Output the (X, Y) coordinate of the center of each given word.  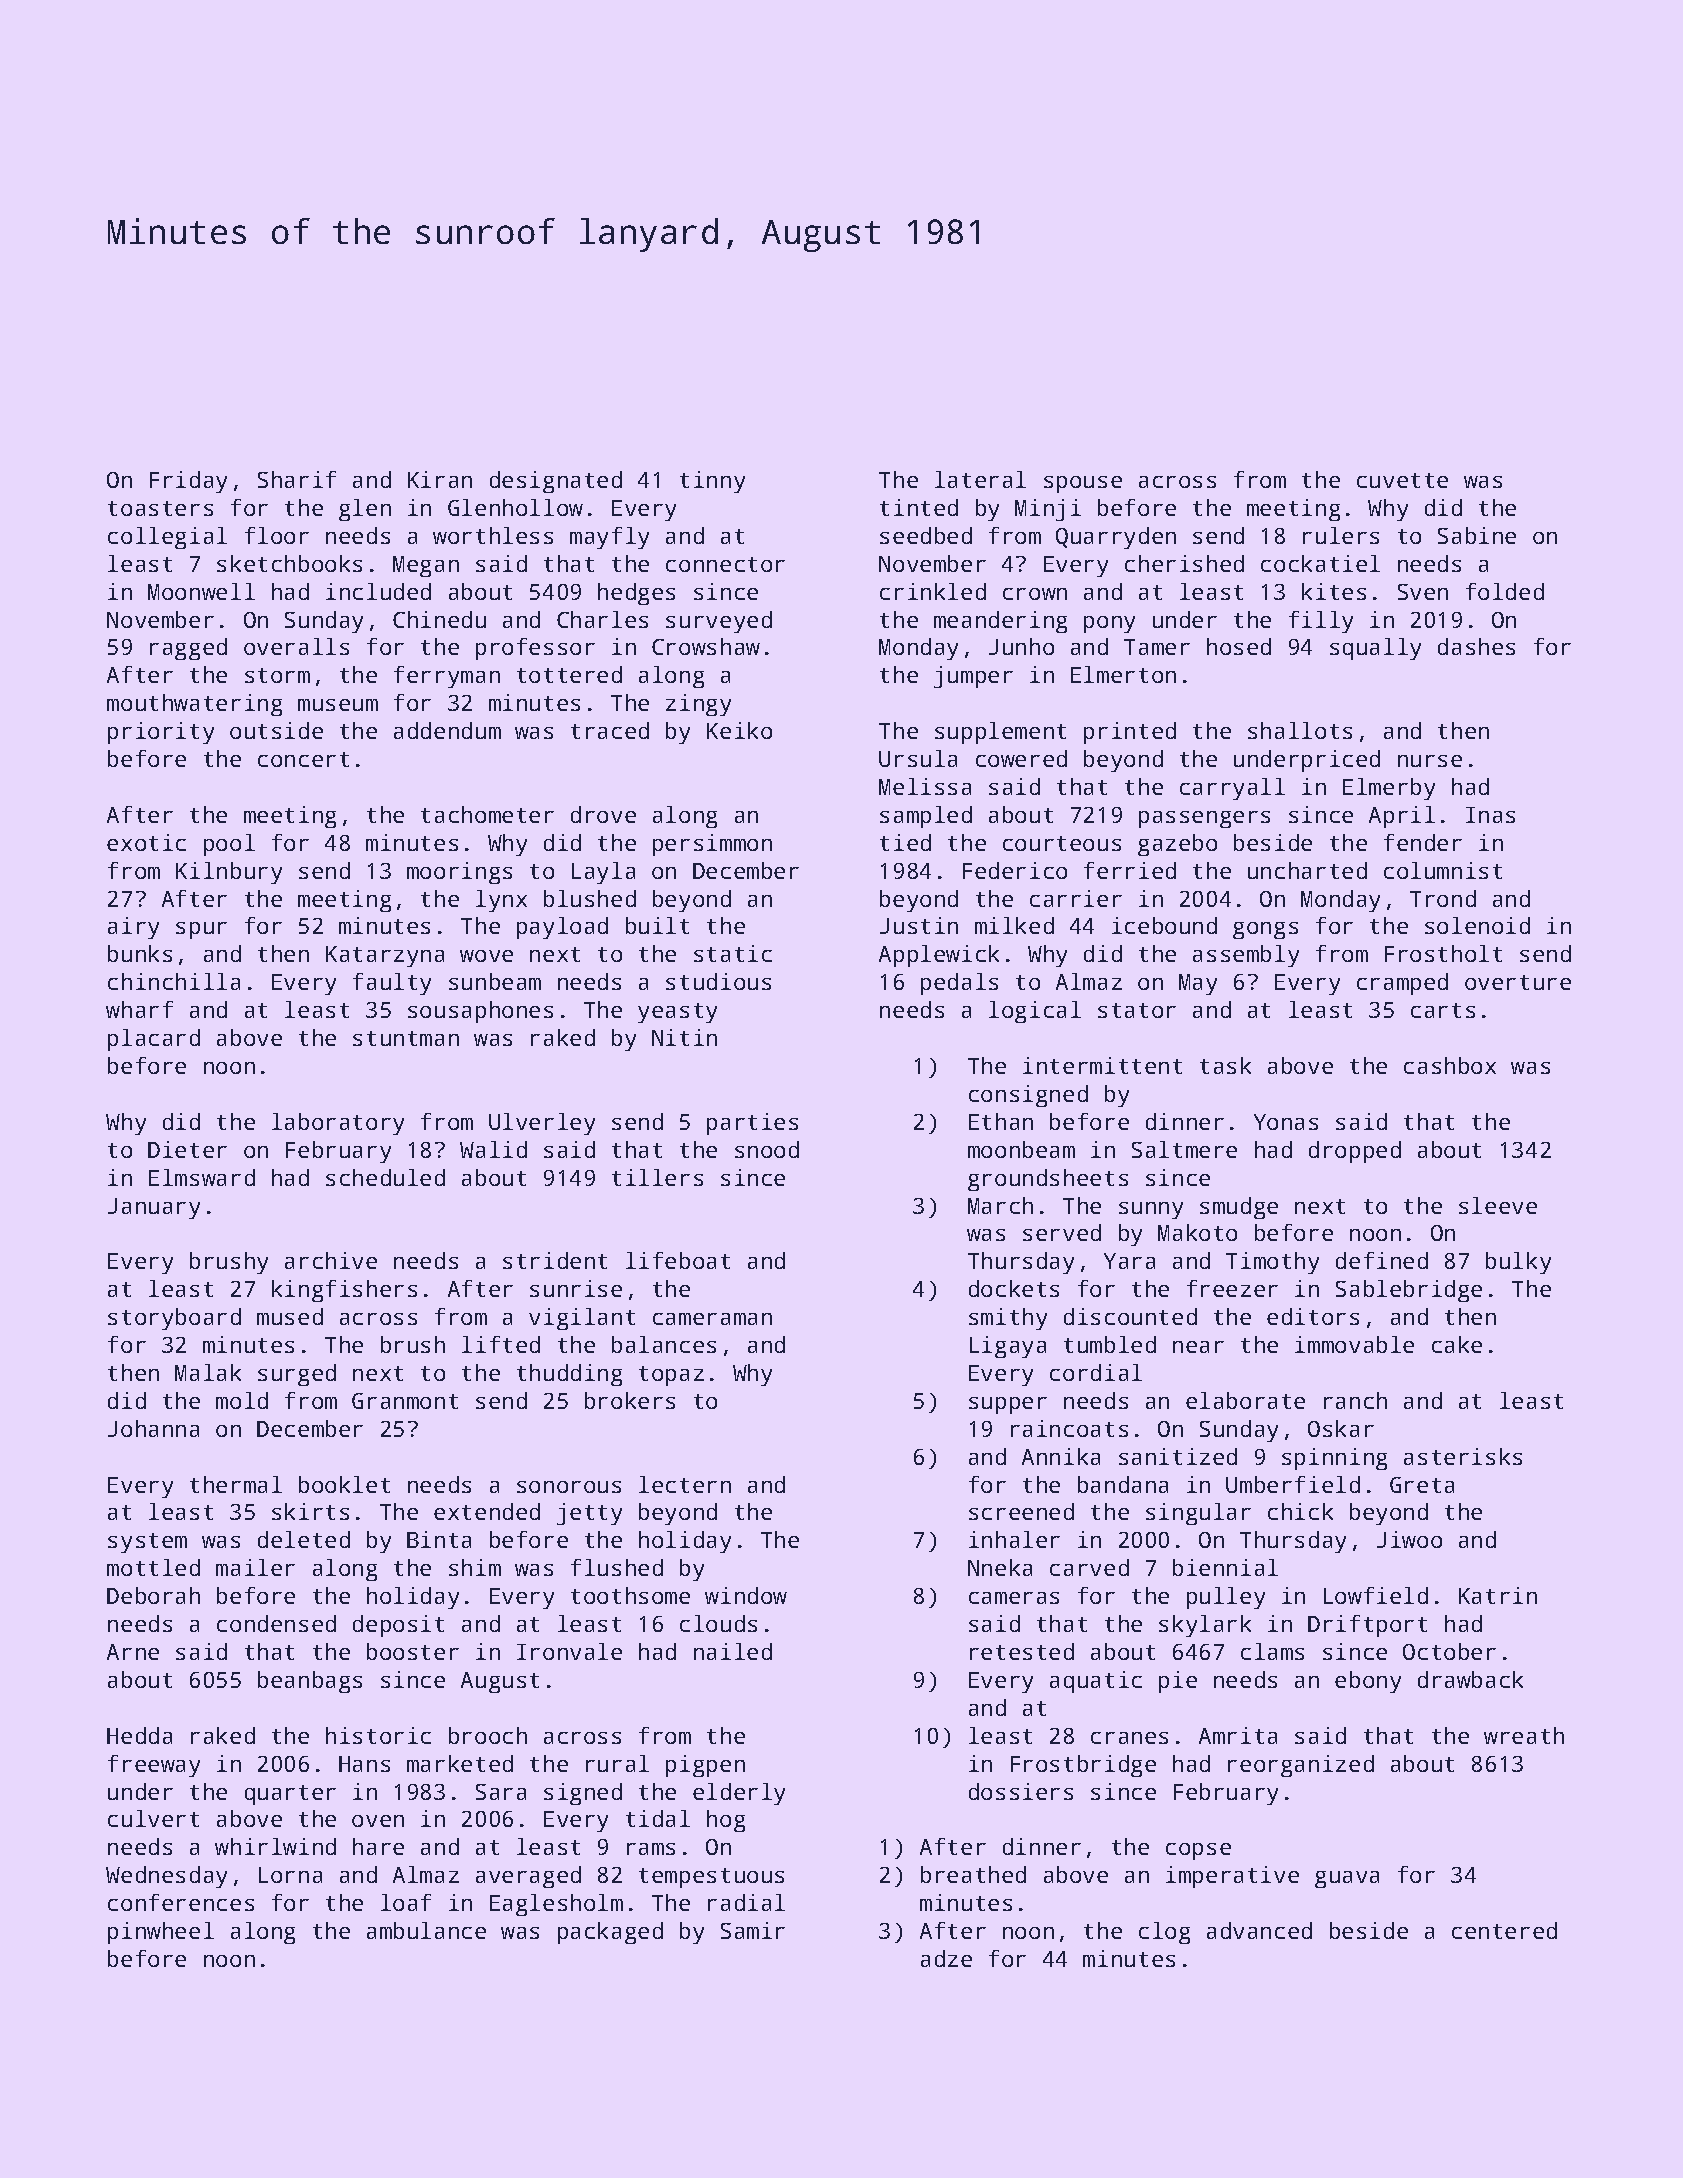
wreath (1524, 1735)
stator (1137, 1010)
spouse (1083, 484)
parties (752, 1124)
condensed (276, 1623)
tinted (919, 507)
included (378, 591)
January (154, 1208)
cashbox (1450, 1065)
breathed (973, 1874)
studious (718, 981)
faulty (392, 984)
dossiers (1021, 1791)
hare (378, 1846)
